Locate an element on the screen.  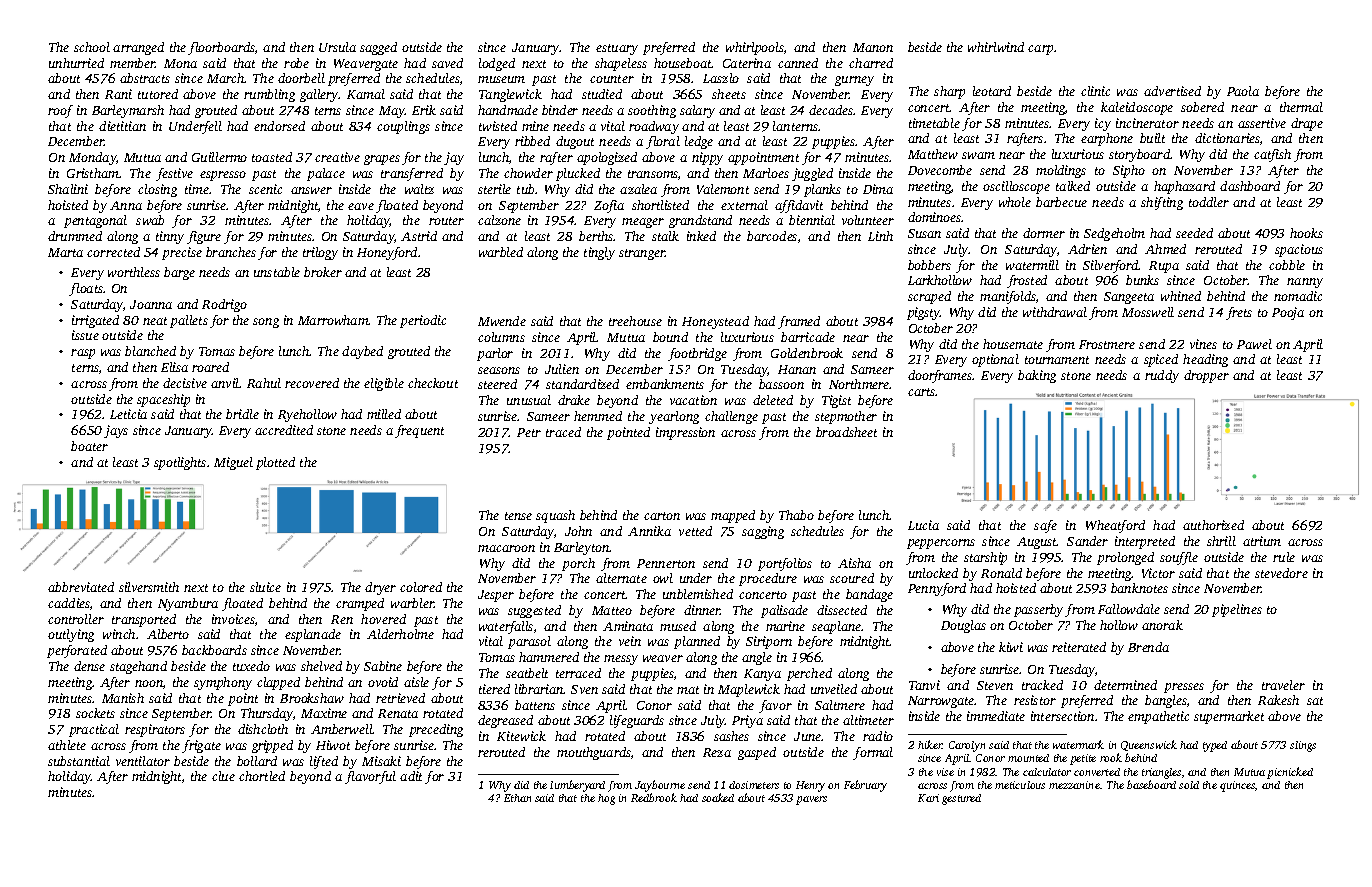
symphony is located at coordinates (223, 683).
